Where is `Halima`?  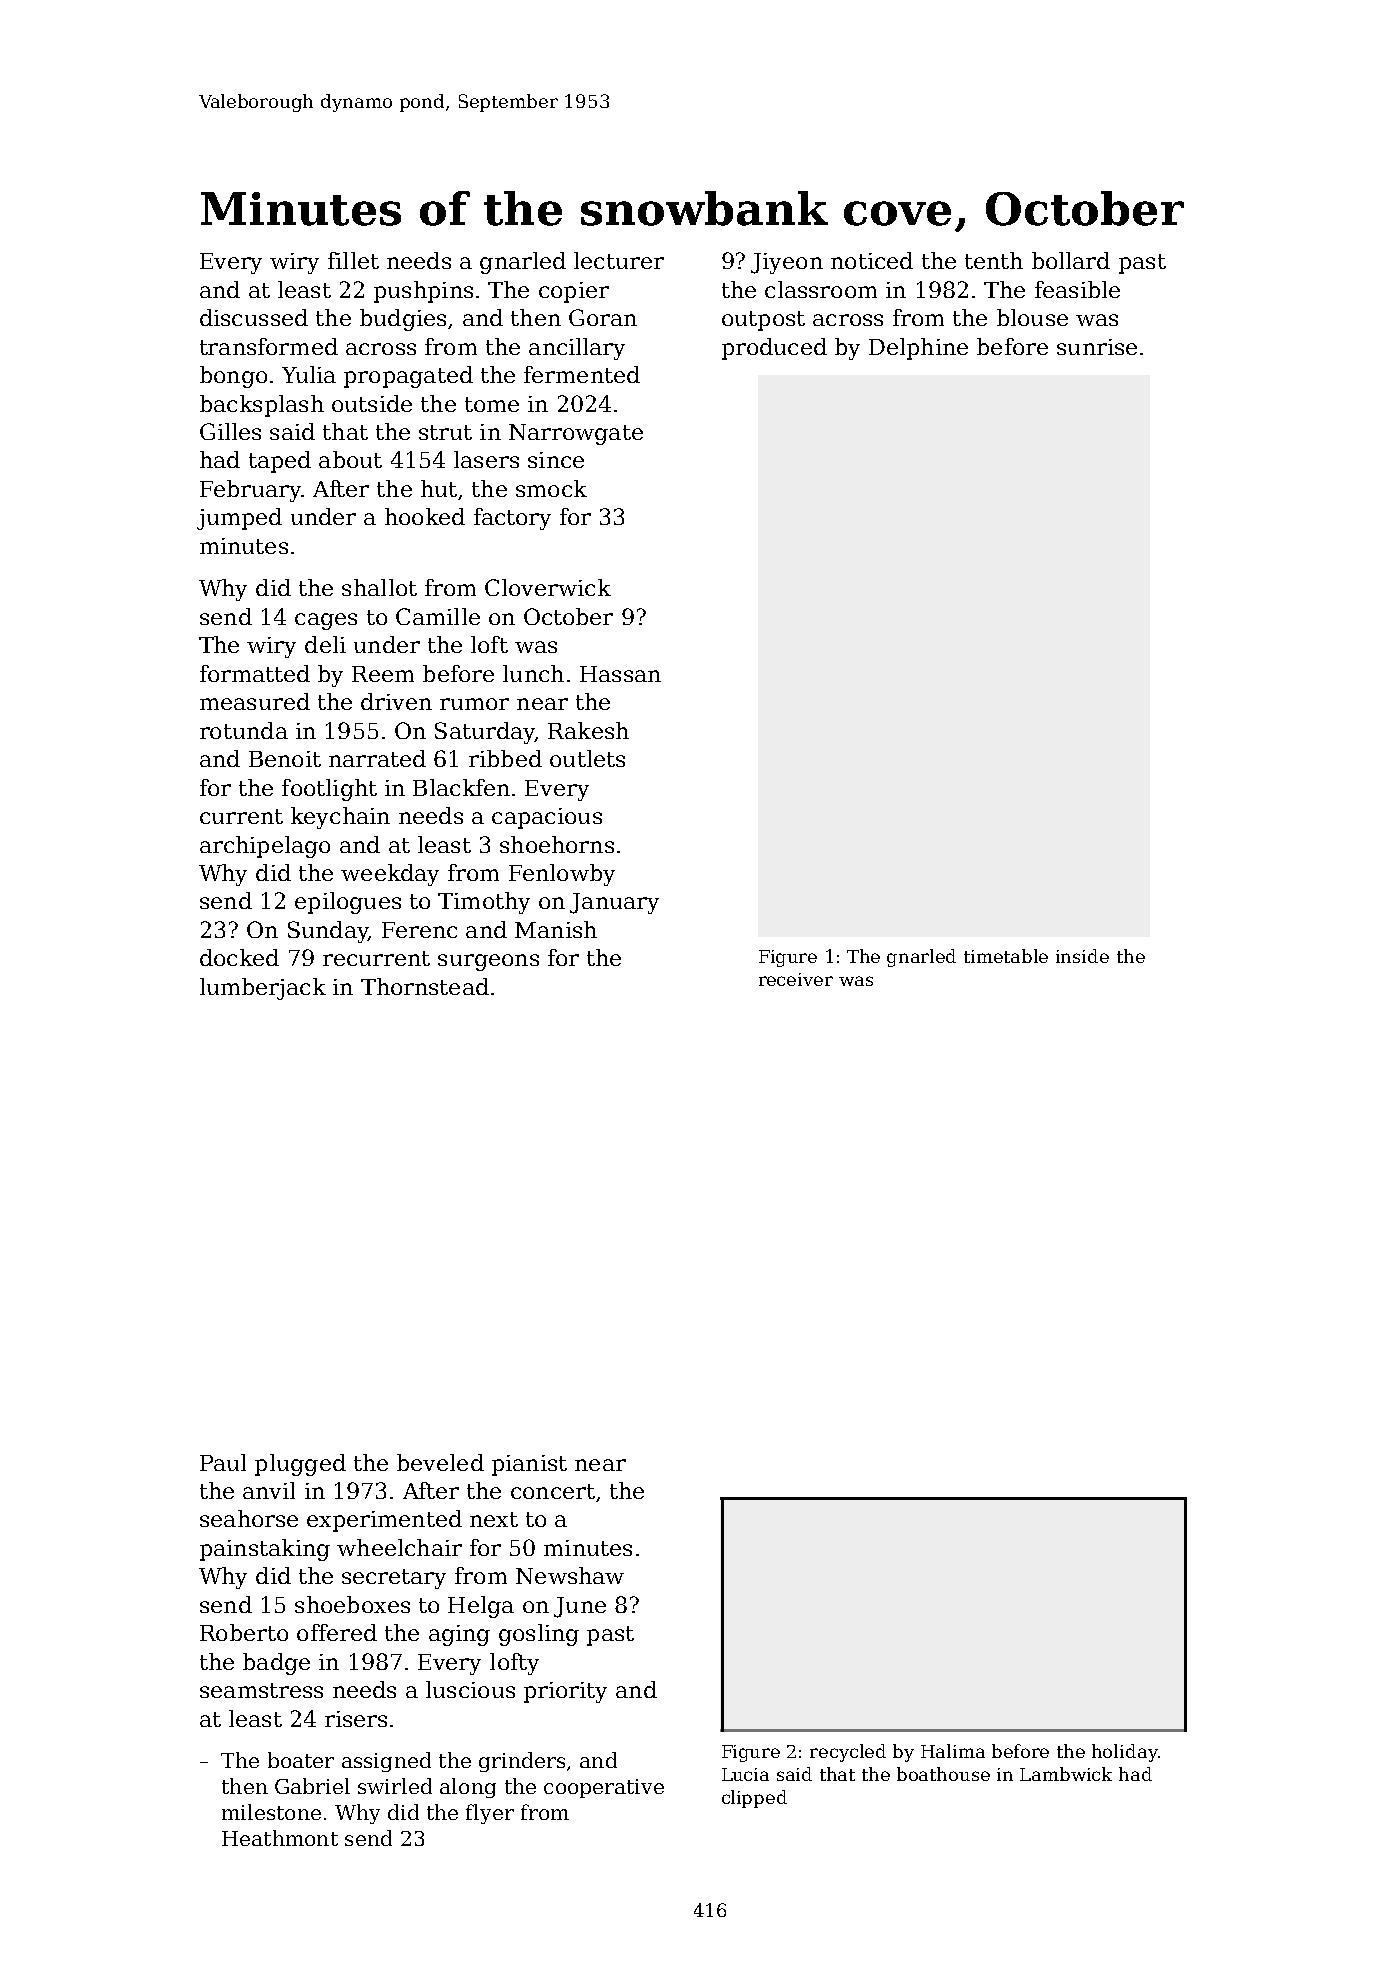
Halima is located at coordinates (953, 1751).
